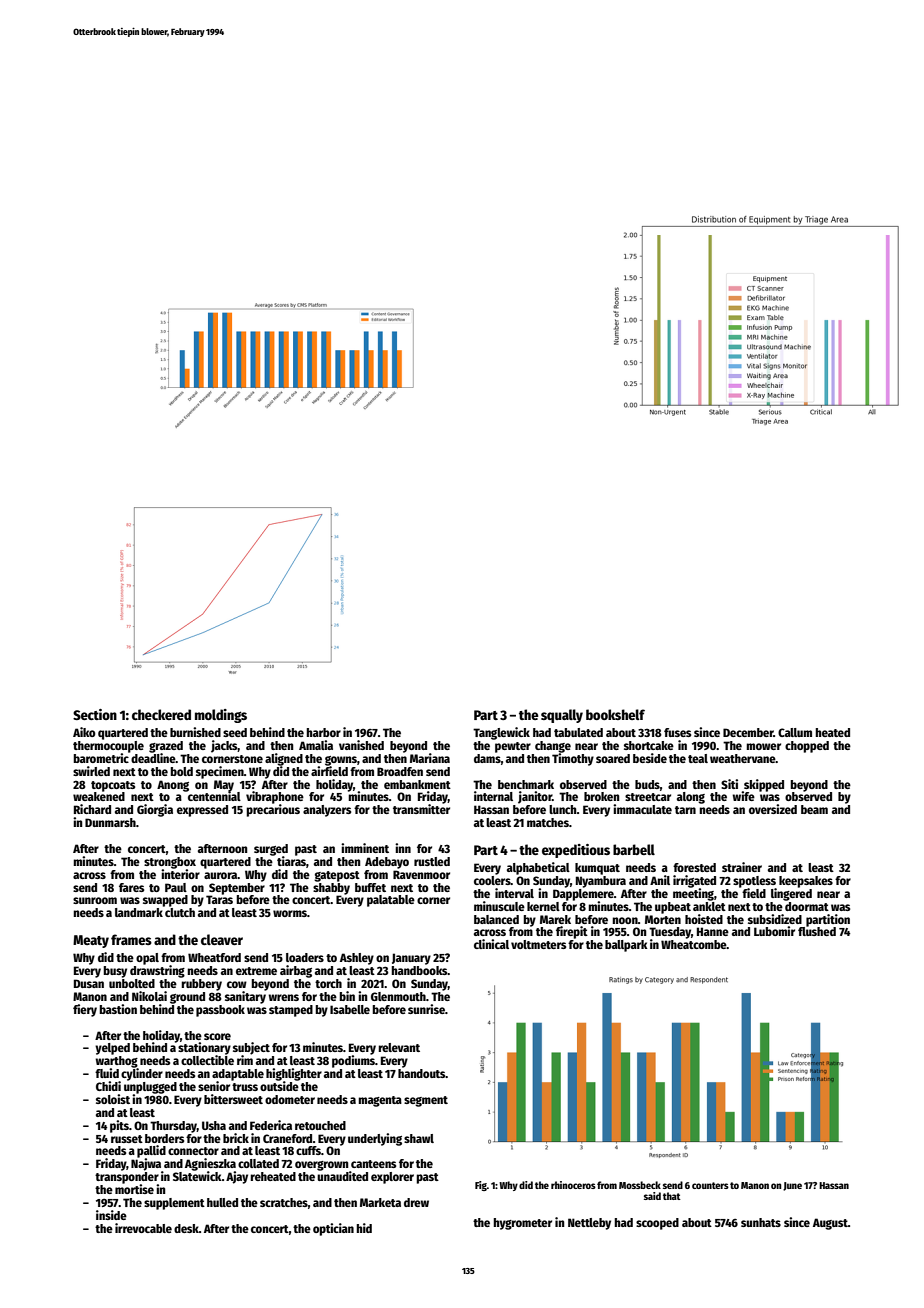 This screenshot has width=924, height=1308. What do you see at coordinates (173, 786) in the screenshot?
I see `Anong` at bounding box center [173, 786].
